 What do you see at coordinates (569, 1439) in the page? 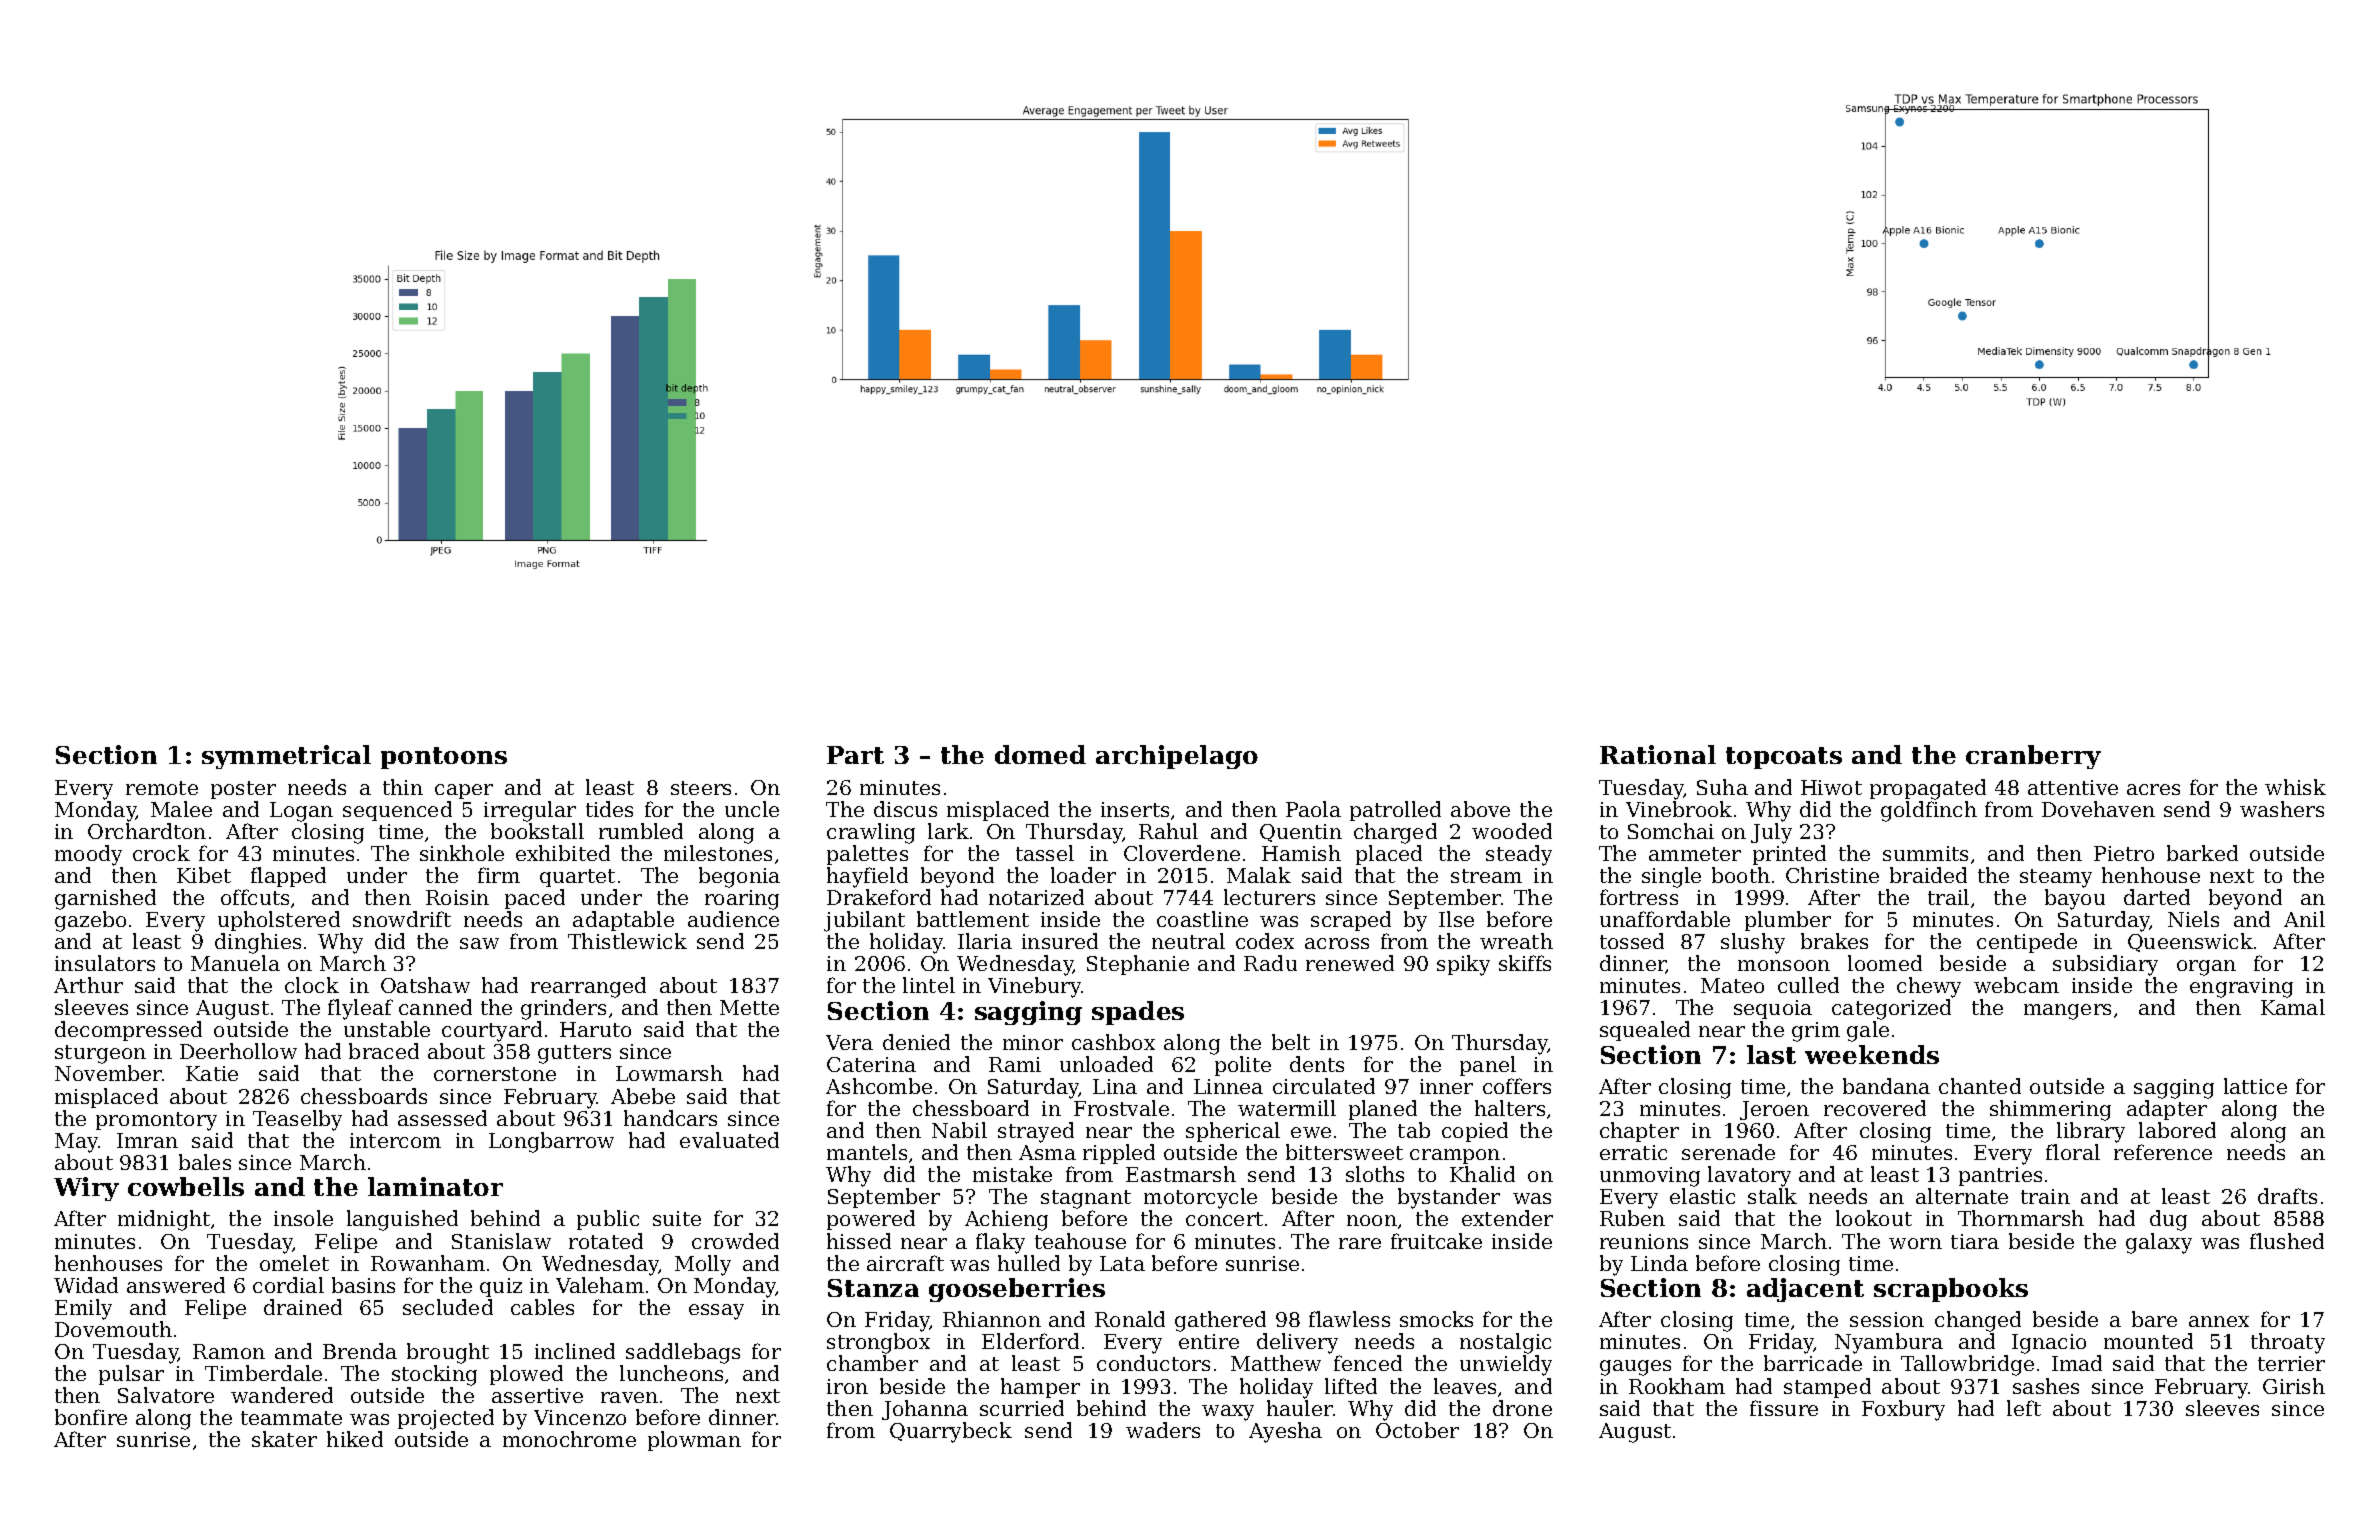
I see `monochrome` at bounding box center [569, 1439].
